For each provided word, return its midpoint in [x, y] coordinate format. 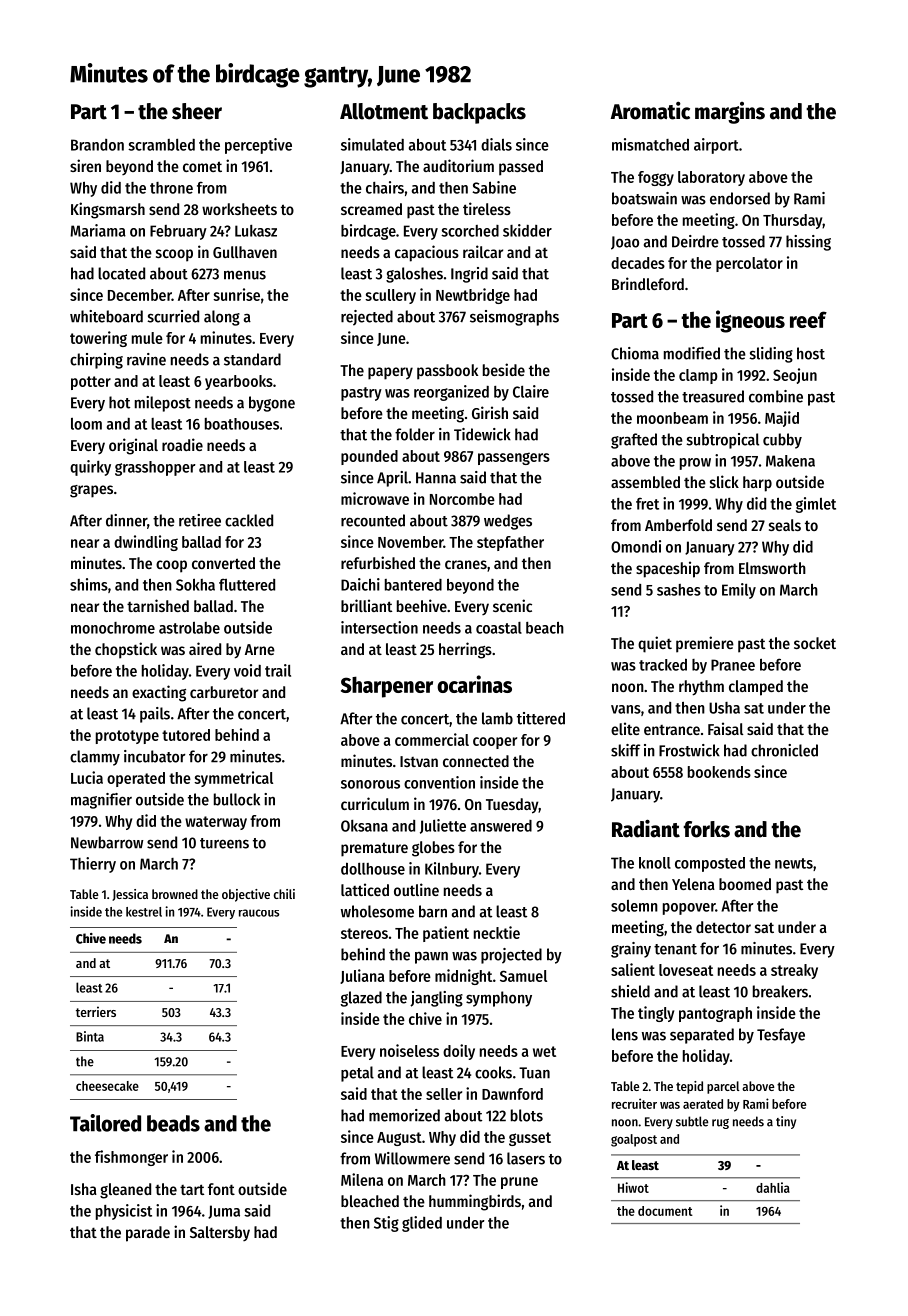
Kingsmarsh [108, 210]
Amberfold [678, 525]
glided [422, 1224]
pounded [369, 457]
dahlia [773, 1187]
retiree [200, 520]
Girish [490, 412]
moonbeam [672, 418]
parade [148, 1234]
